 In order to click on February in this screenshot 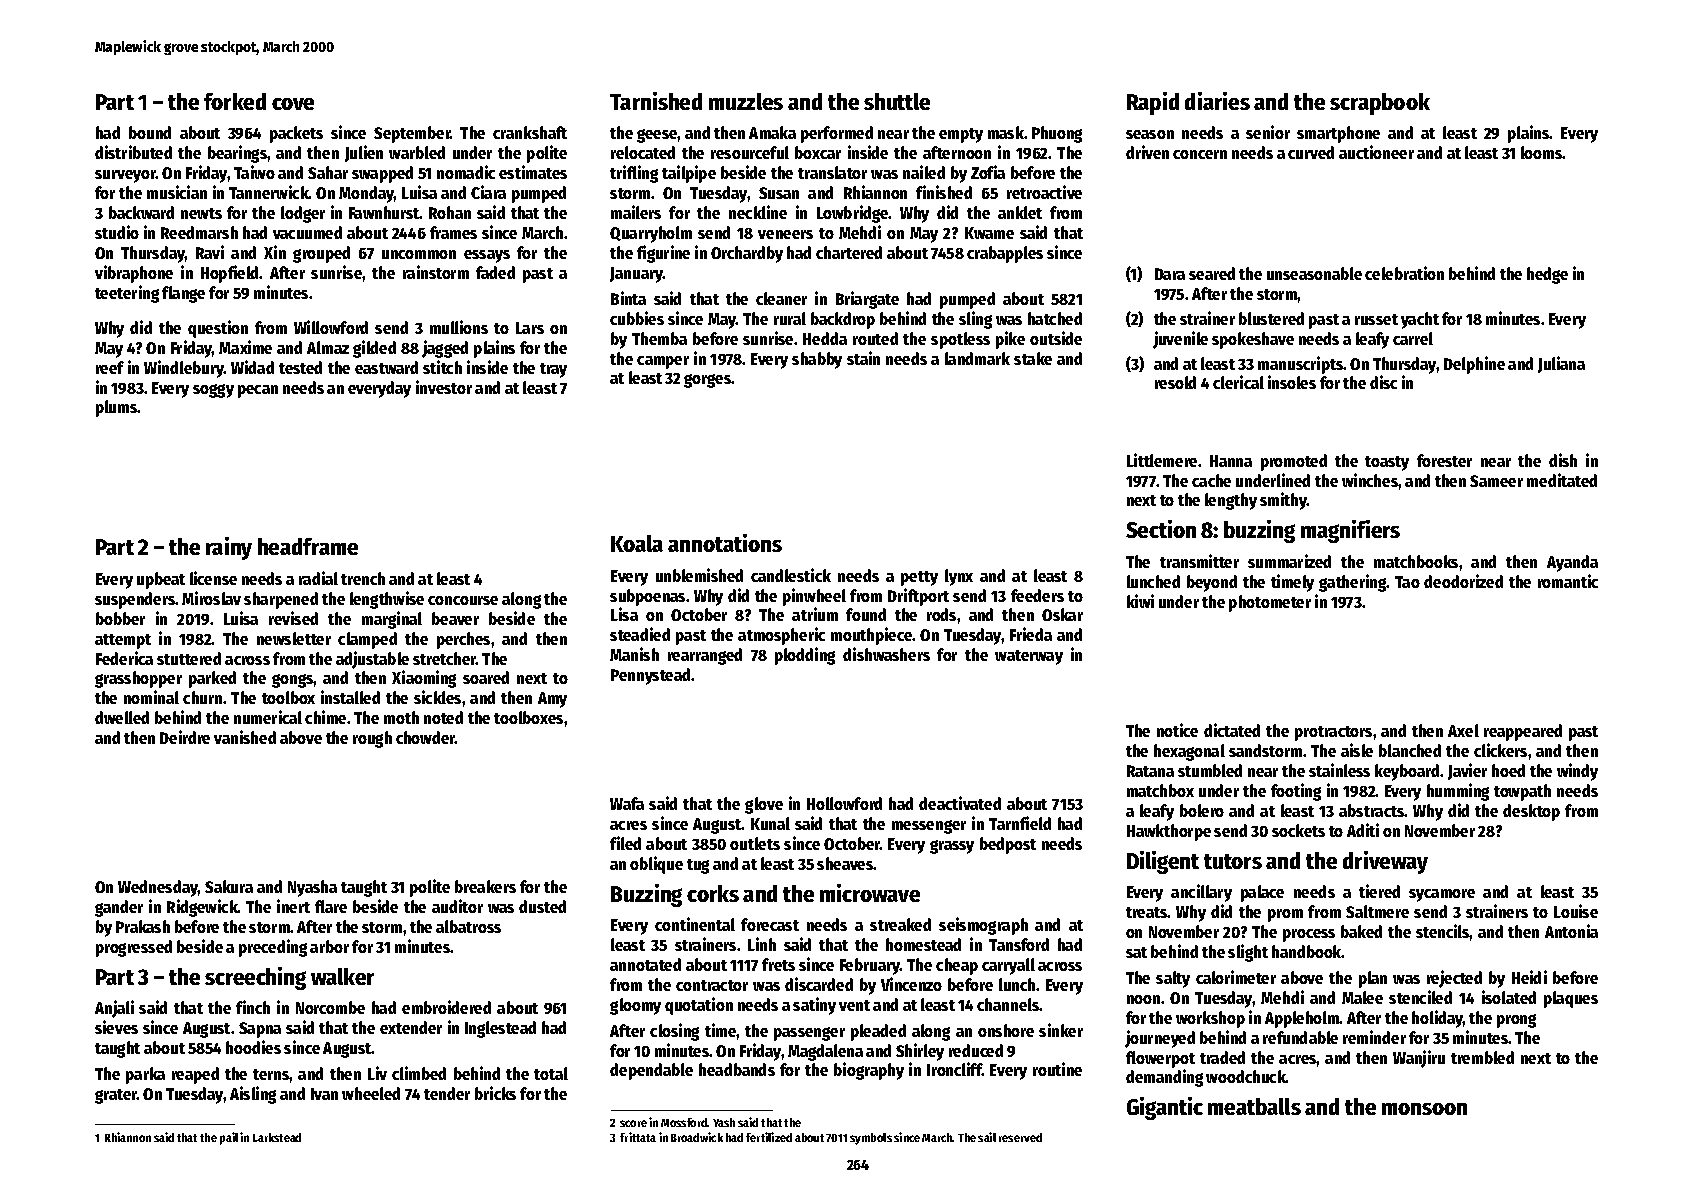, I will do `click(870, 966)`.
